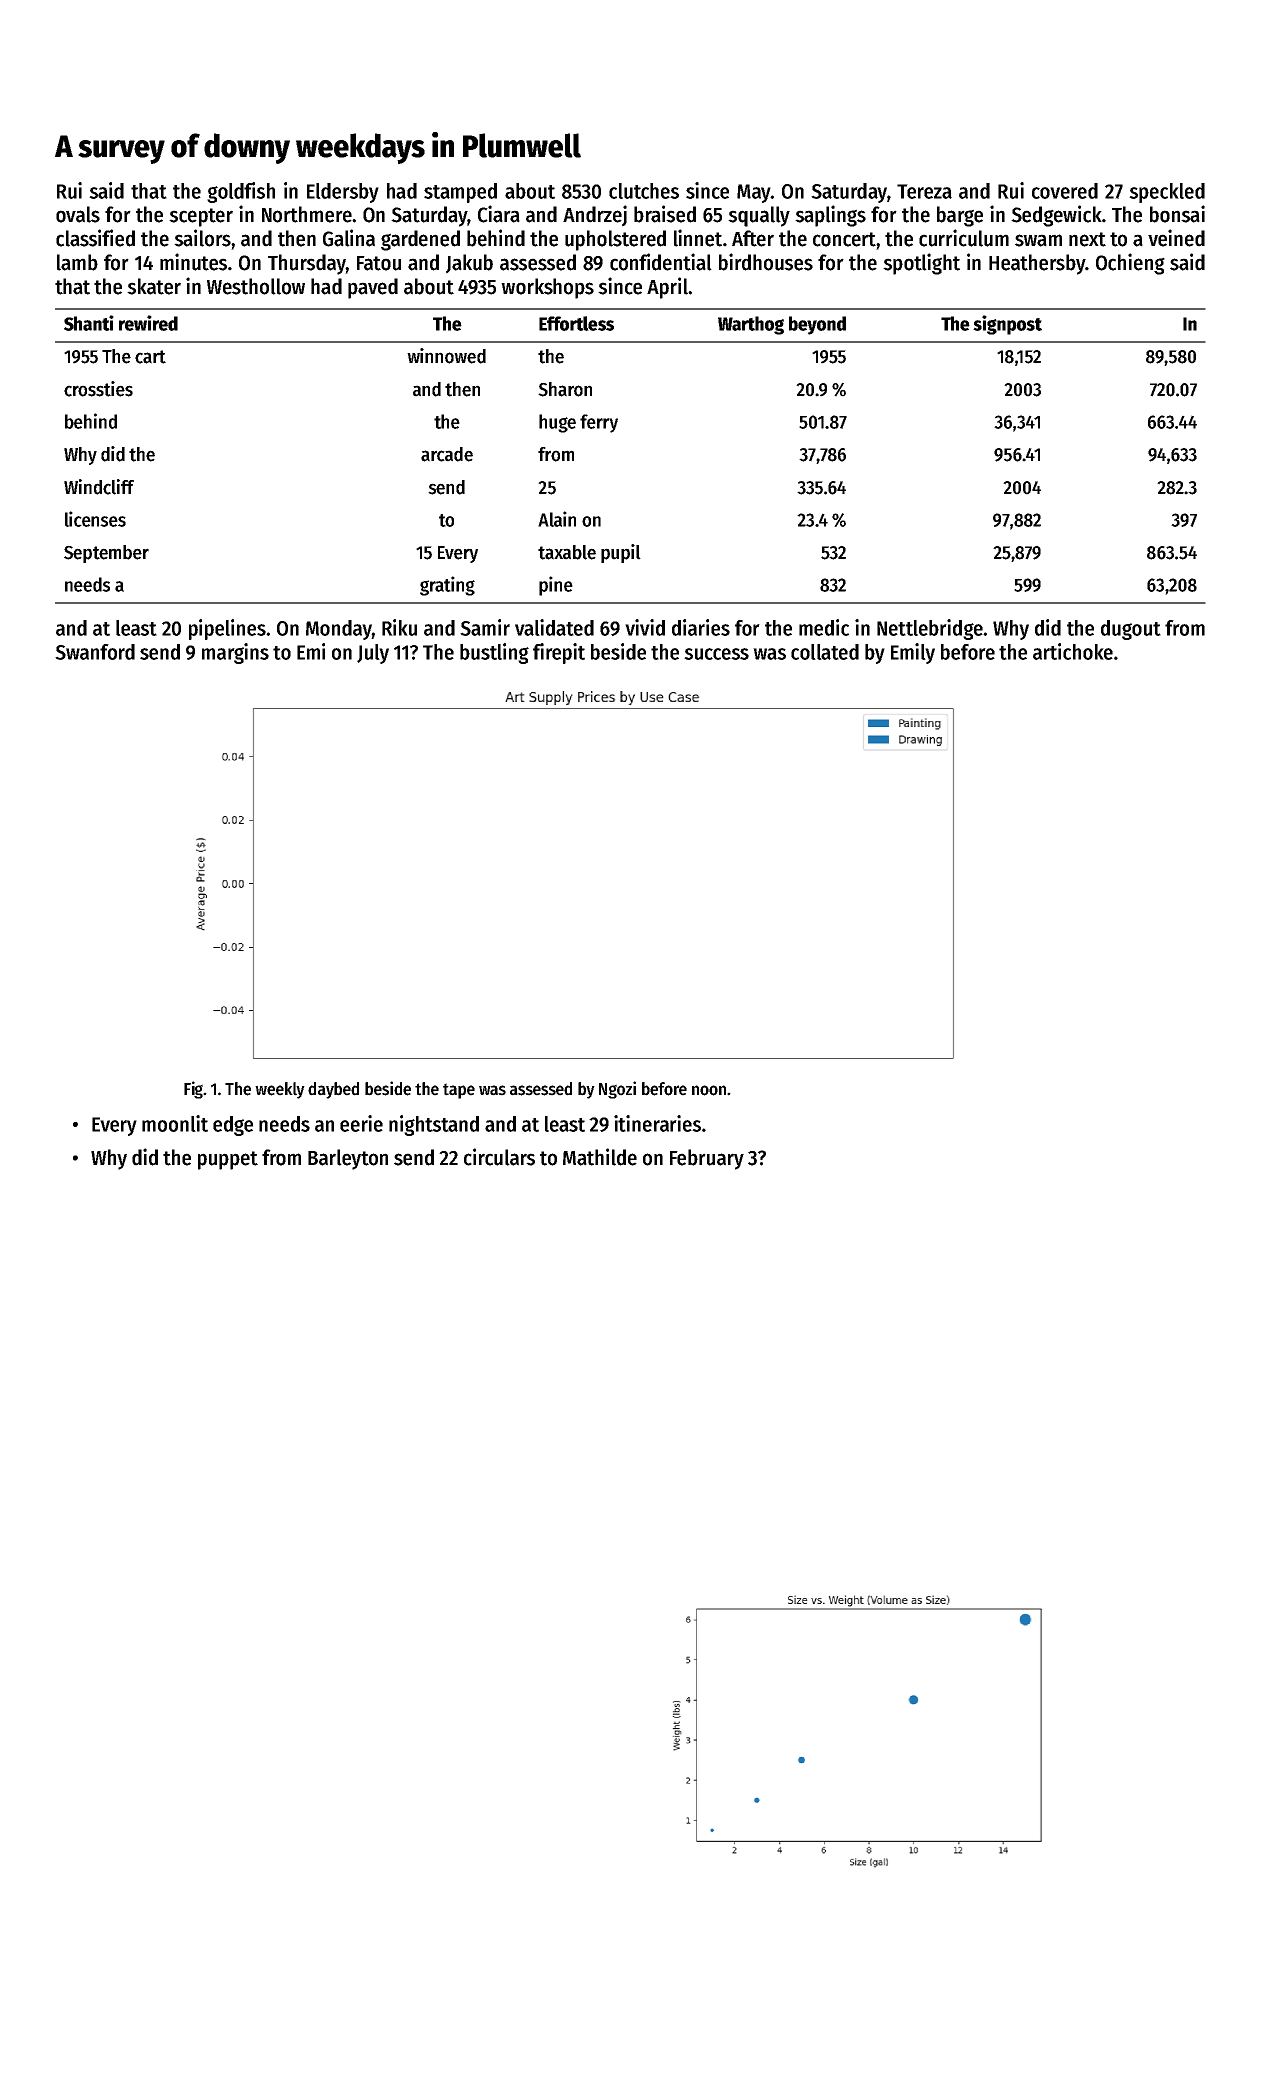  I want to click on Swanford, so click(95, 652).
